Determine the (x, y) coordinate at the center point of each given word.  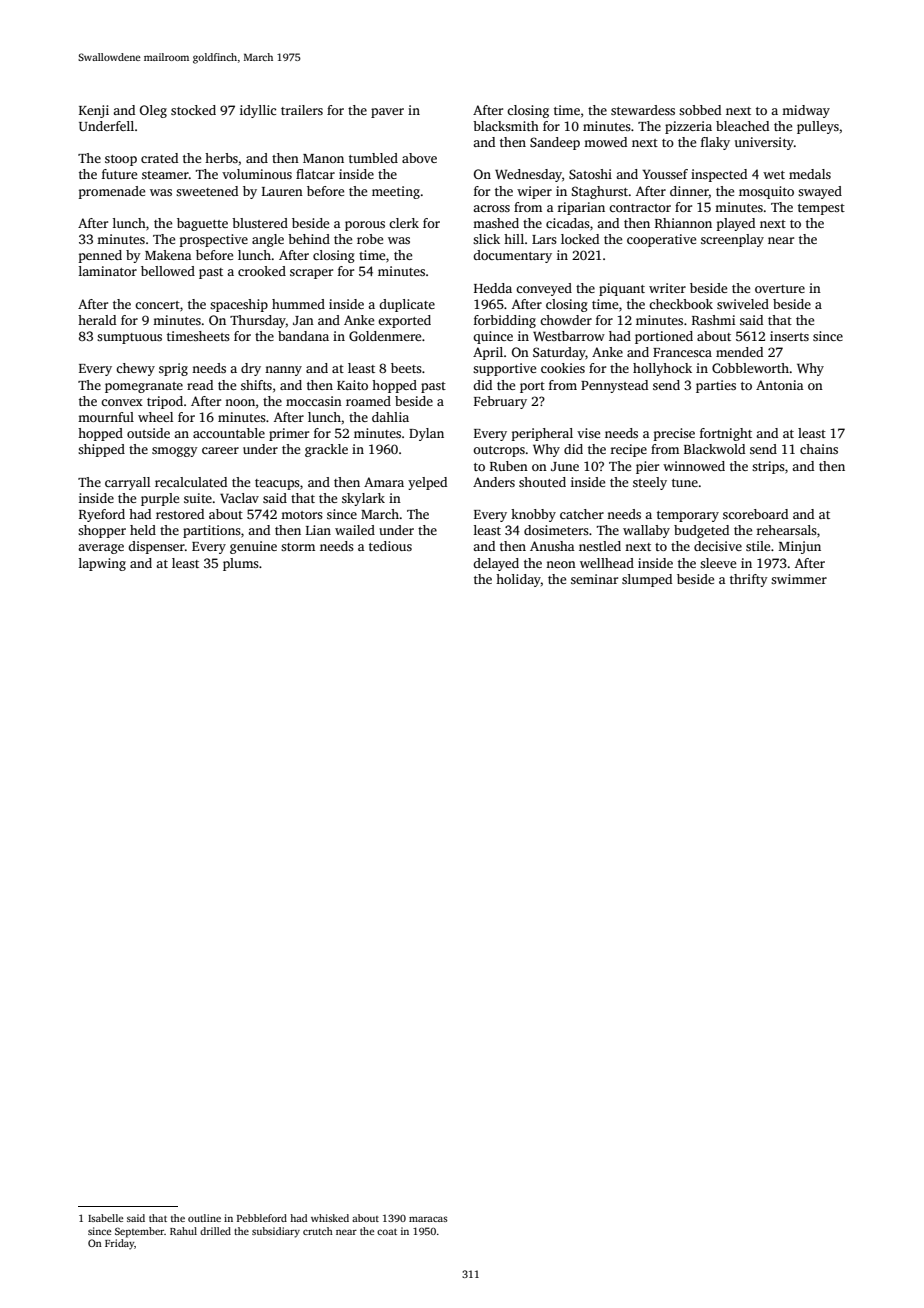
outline (204, 1218)
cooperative (661, 240)
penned (100, 256)
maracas (428, 1219)
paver (387, 113)
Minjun (800, 547)
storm (298, 547)
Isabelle (105, 1218)
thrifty (749, 580)
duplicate (407, 305)
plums (241, 564)
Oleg (153, 111)
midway (806, 111)
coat (387, 1232)
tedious (390, 546)
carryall (127, 483)
